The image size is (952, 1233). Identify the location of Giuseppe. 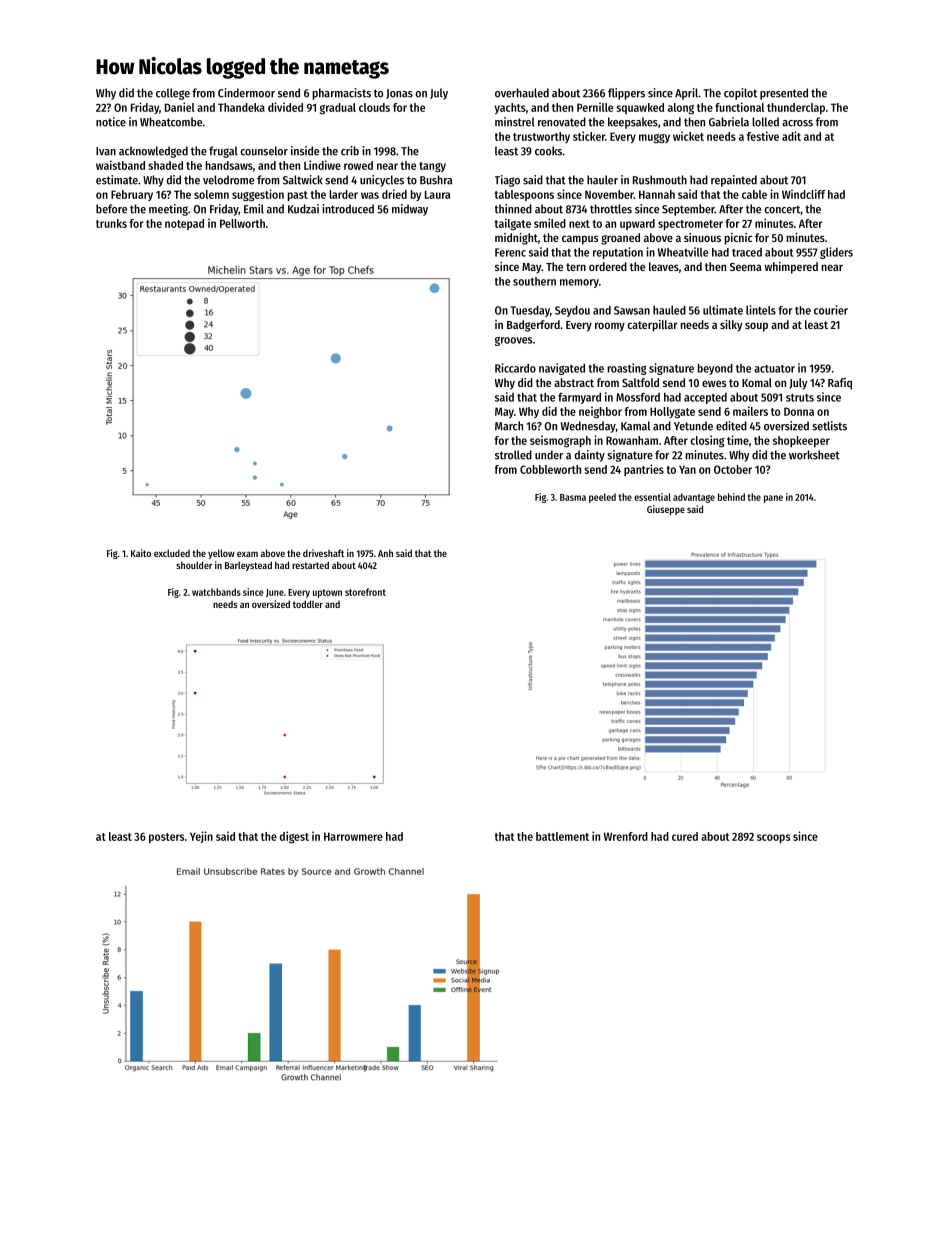
(666, 510).
